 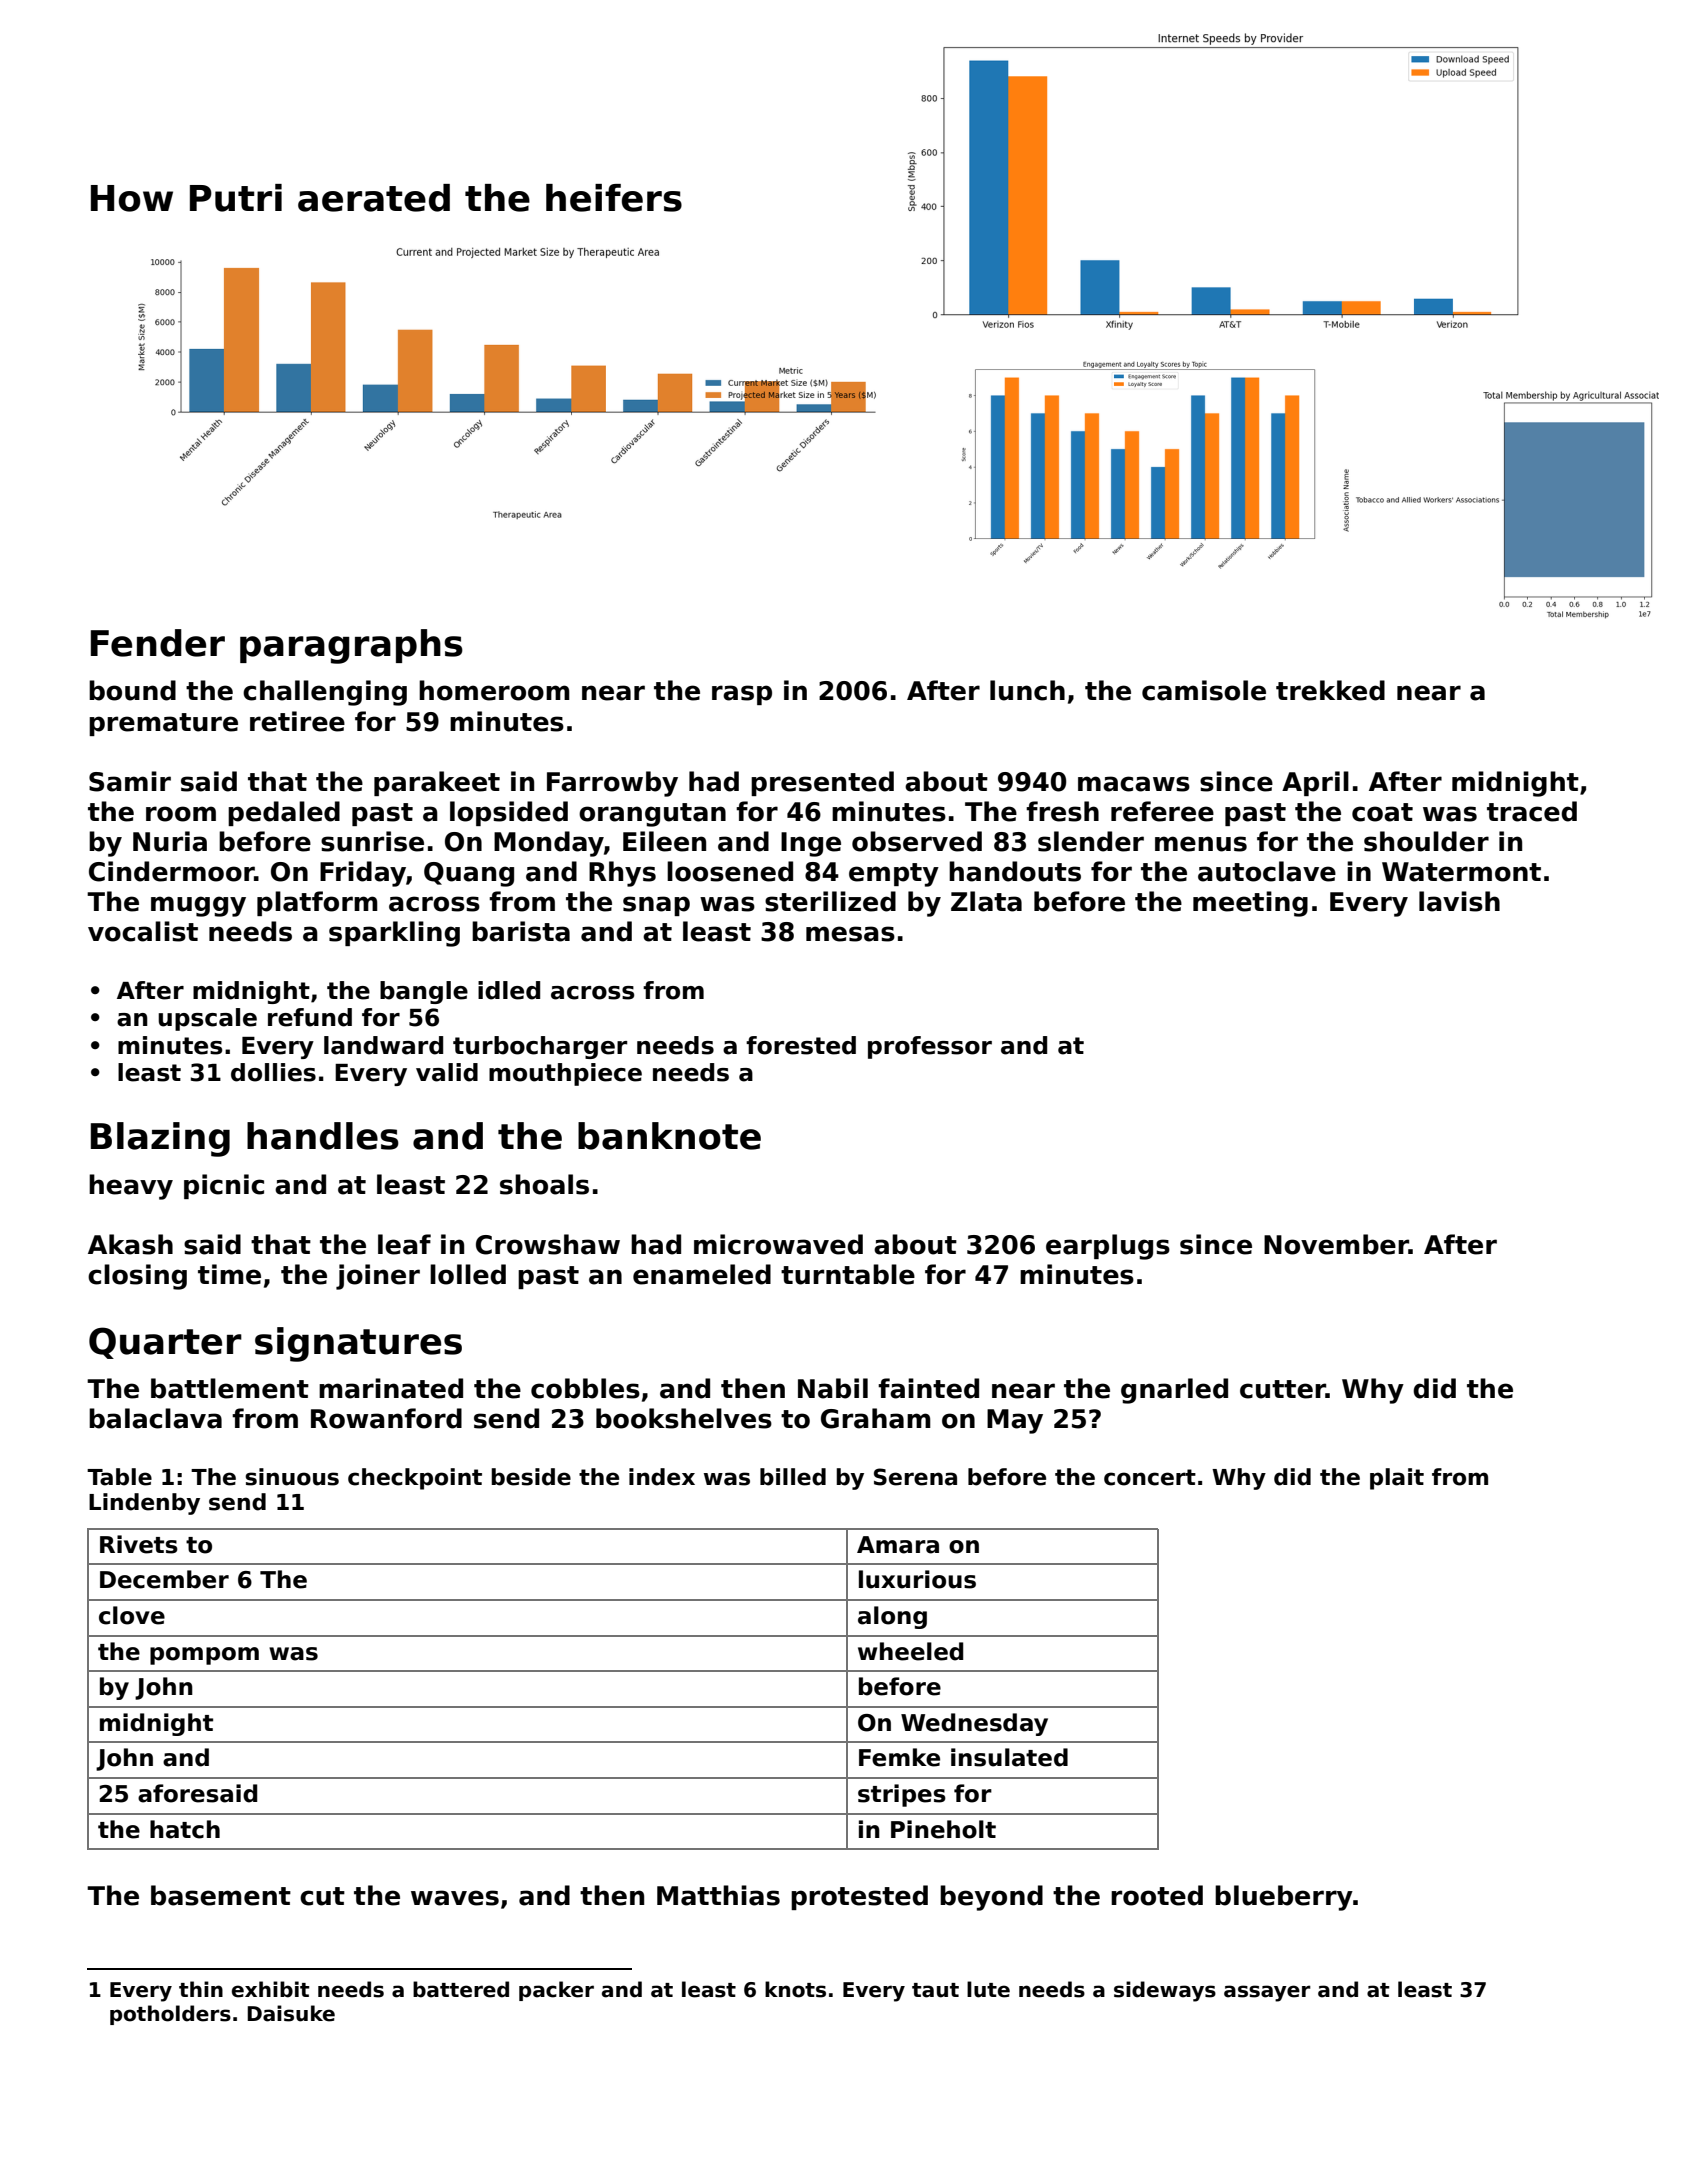 I want to click on Rivets, so click(x=139, y=1544).
